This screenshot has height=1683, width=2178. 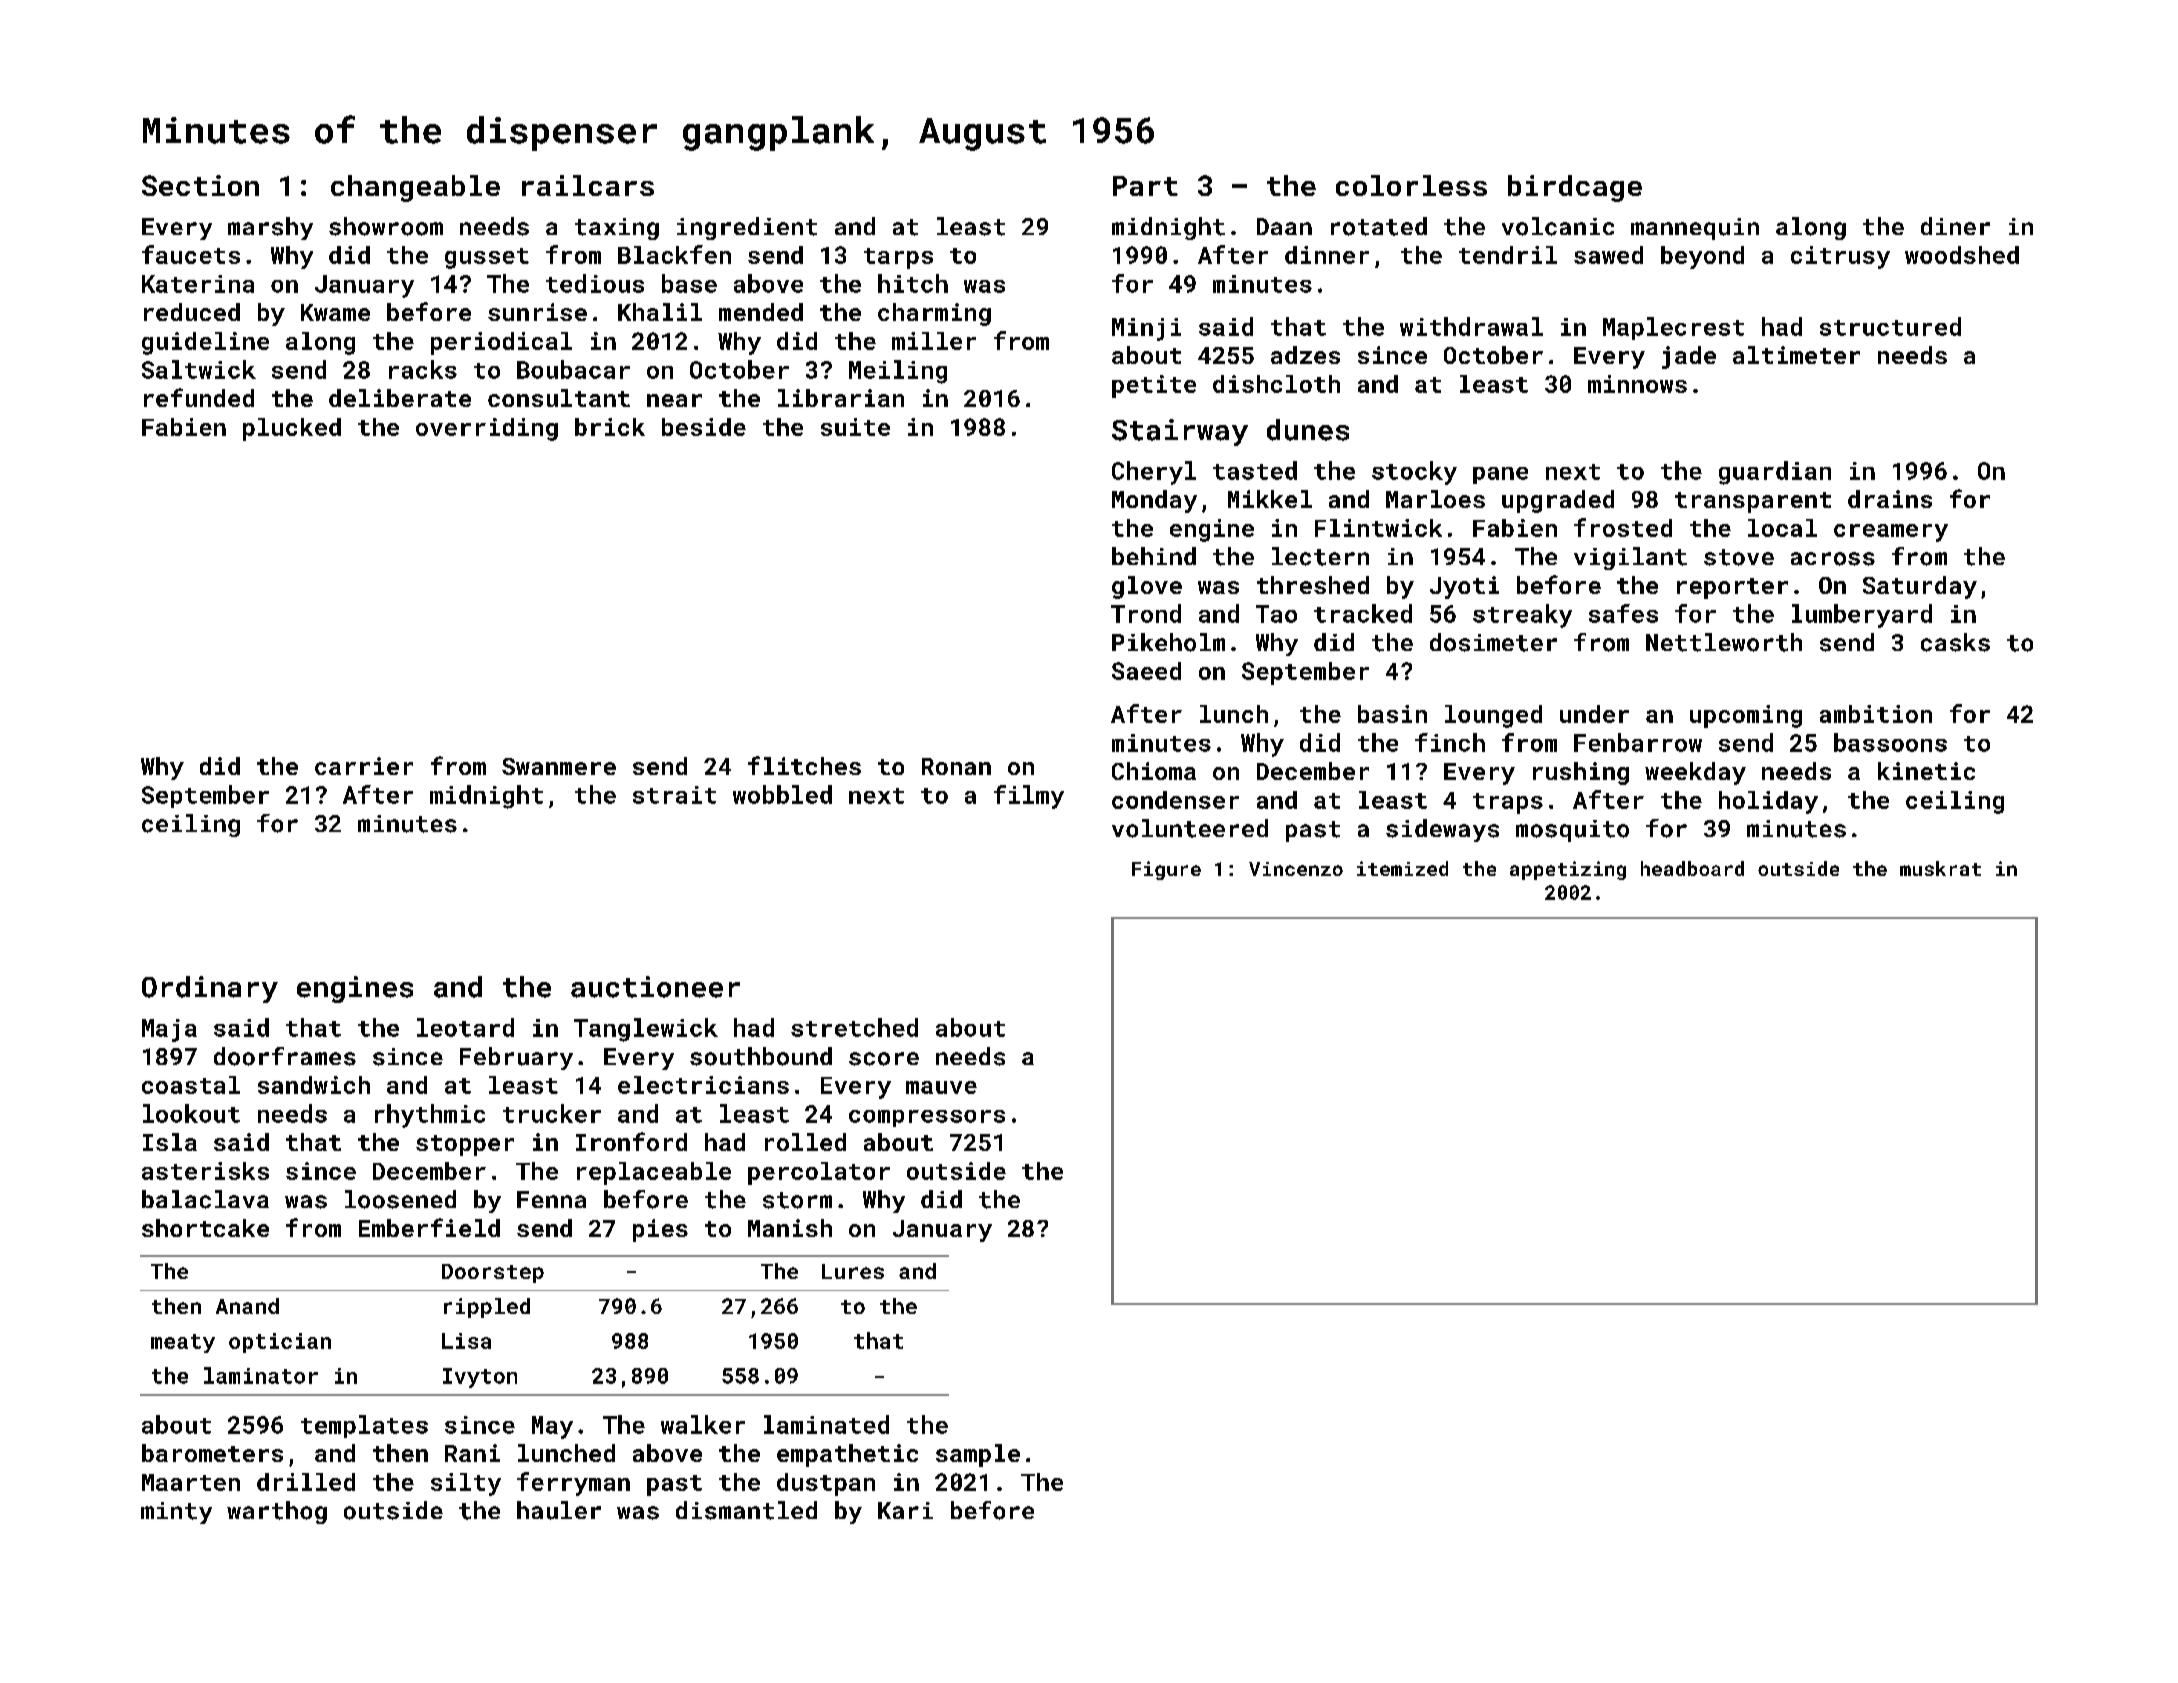 I want to click on warthog, so click(x=277, y=1512).
